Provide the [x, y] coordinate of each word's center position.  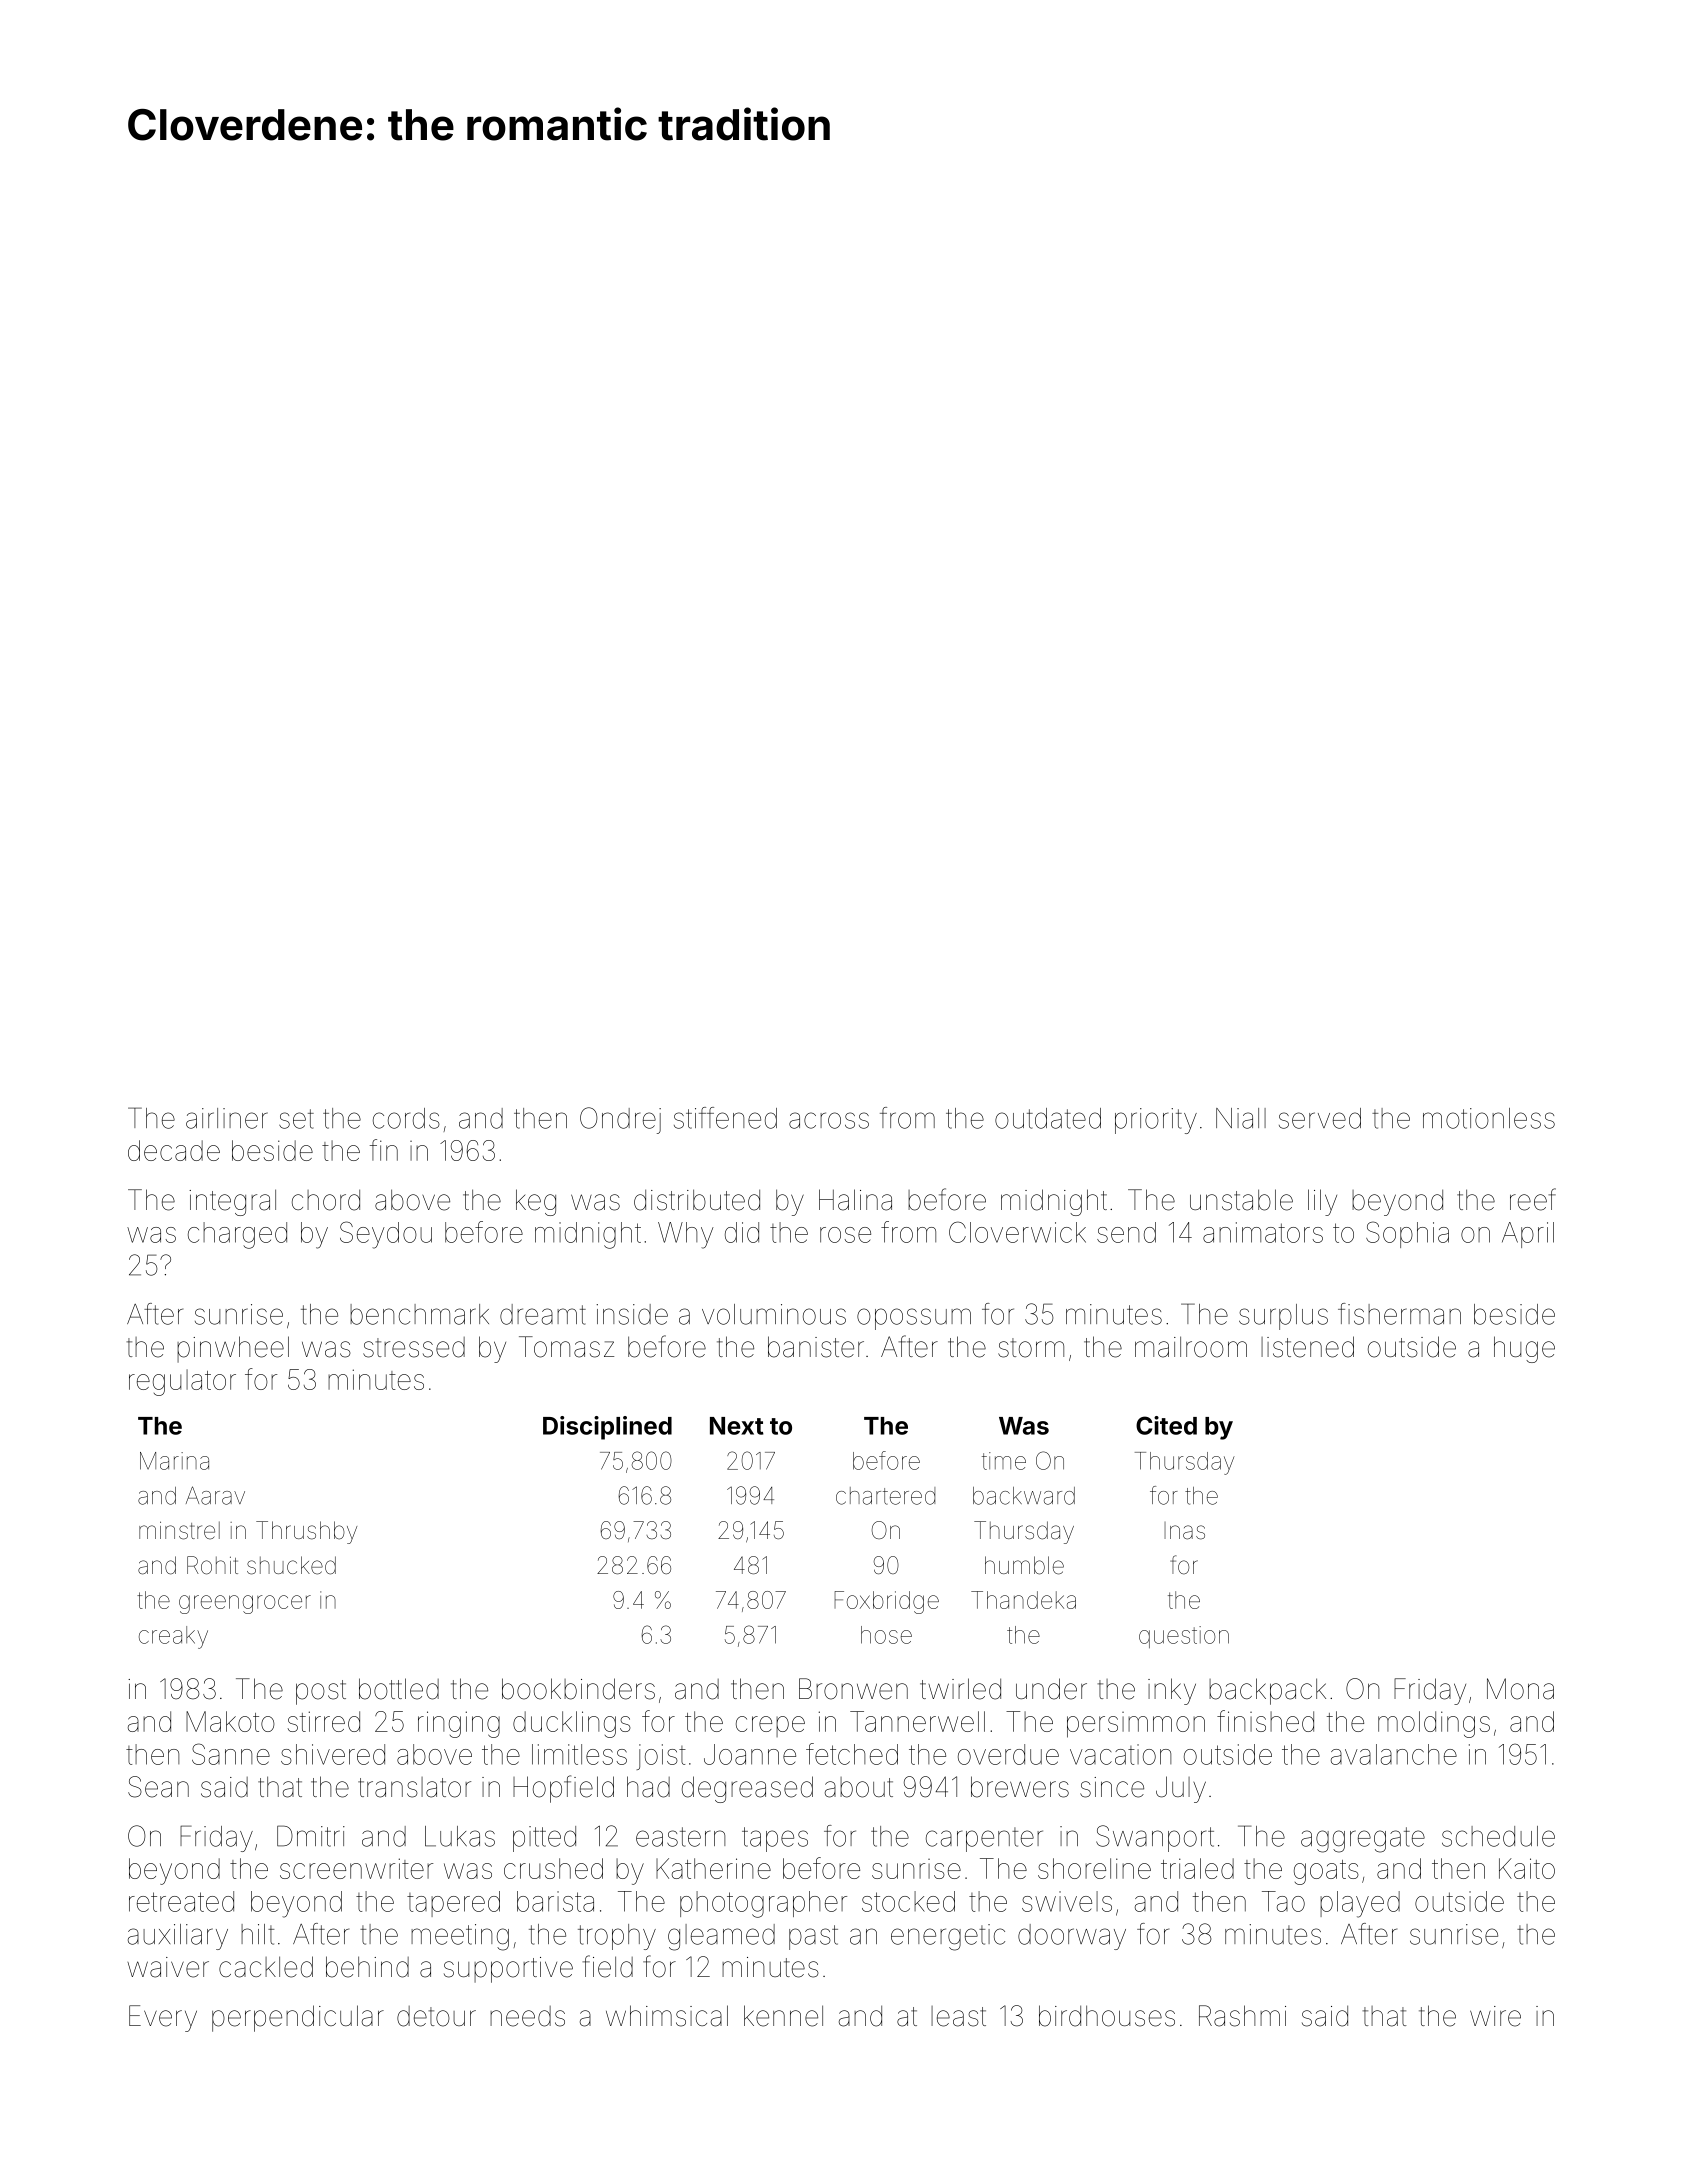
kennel [783, 2016]
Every [163, 2018]
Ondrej [620, 1120]
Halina [855, 1200]
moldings [1434, 1724]
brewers [1020, 1787]
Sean [158, 1787]
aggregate [1363, 1840]
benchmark [419, 1314]
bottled [399, 1689]
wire [1495, 2016]
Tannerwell [917, 1721]
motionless [1489, 1118]
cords [406, 1118]
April [1528, 1235]
